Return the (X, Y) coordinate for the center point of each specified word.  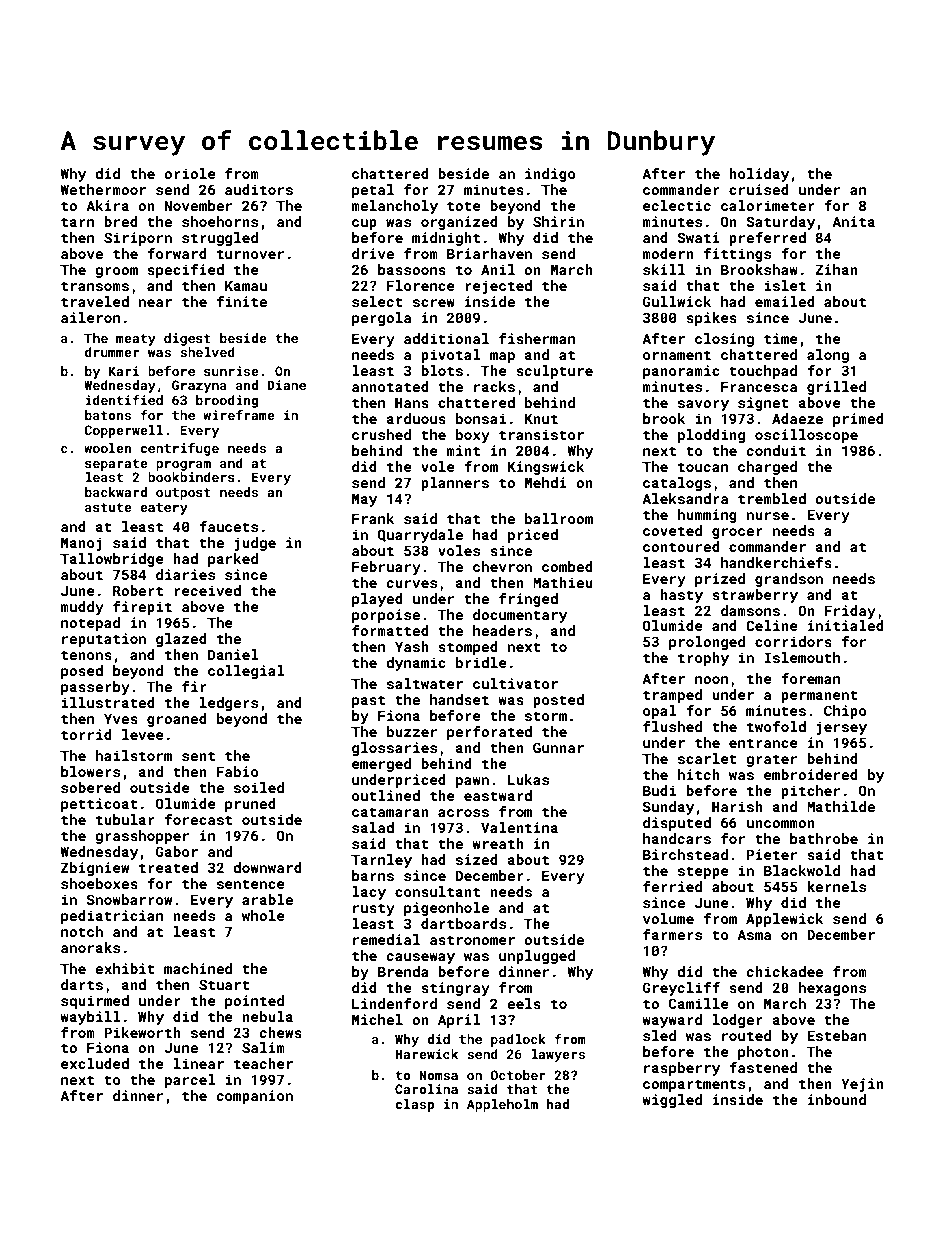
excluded (95, 1063)
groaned (177, 720)
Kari (123, 371)
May (364, 500)
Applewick (784, 920)
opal (660, 712)
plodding (711, 436)
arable (267, 899)
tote (464, 206)
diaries (185, 574)
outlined (386, 795)
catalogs (677, 484)
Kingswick (546, 468)
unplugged (537, 957)
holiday (759, 175)
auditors (259, 189)
